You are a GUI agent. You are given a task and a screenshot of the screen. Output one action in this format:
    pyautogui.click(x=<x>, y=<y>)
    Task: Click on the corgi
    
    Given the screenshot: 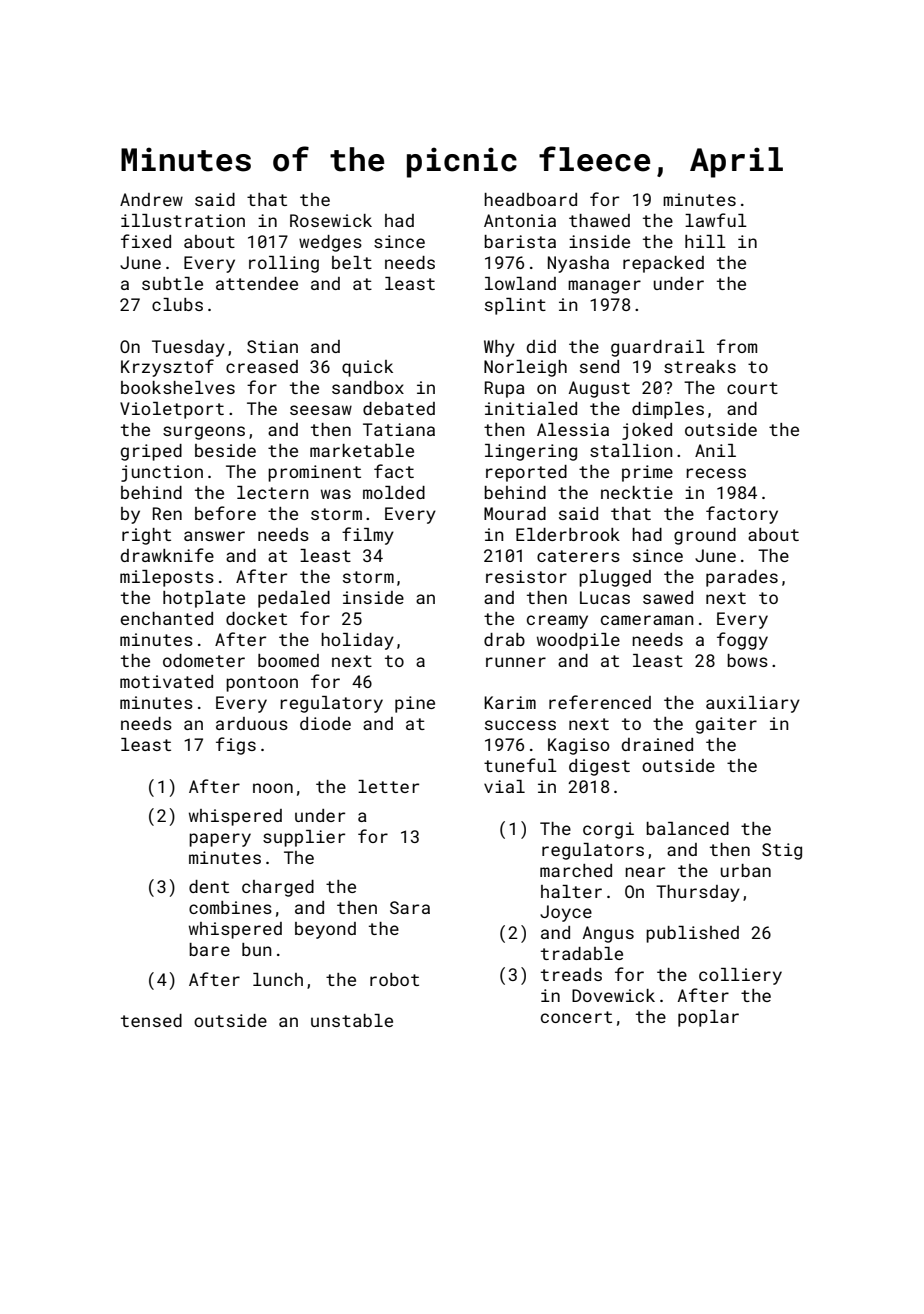 What is the action you would take?
    pyautogui.click(x=608, y=830)
